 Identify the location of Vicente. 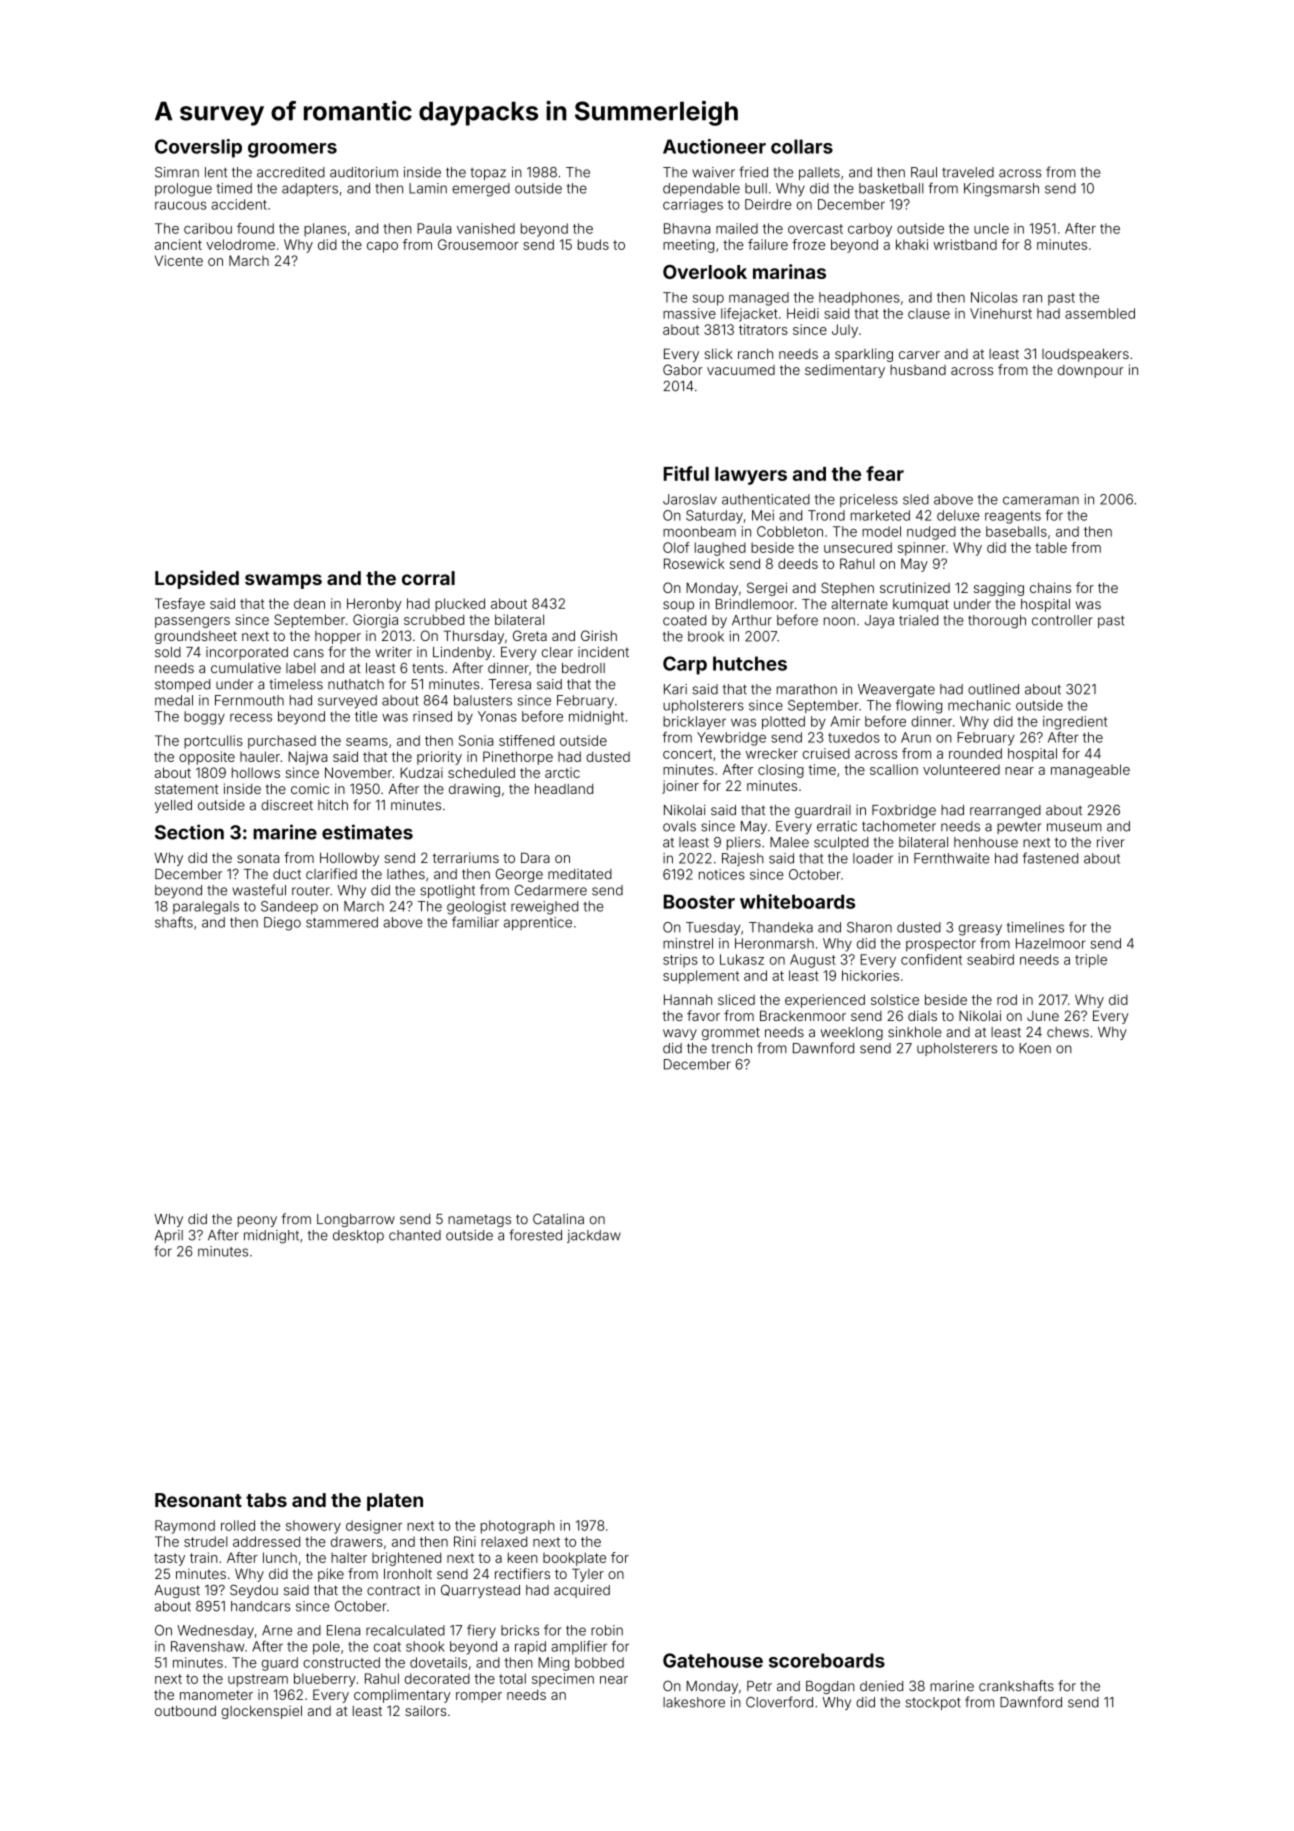
(179, 260).
